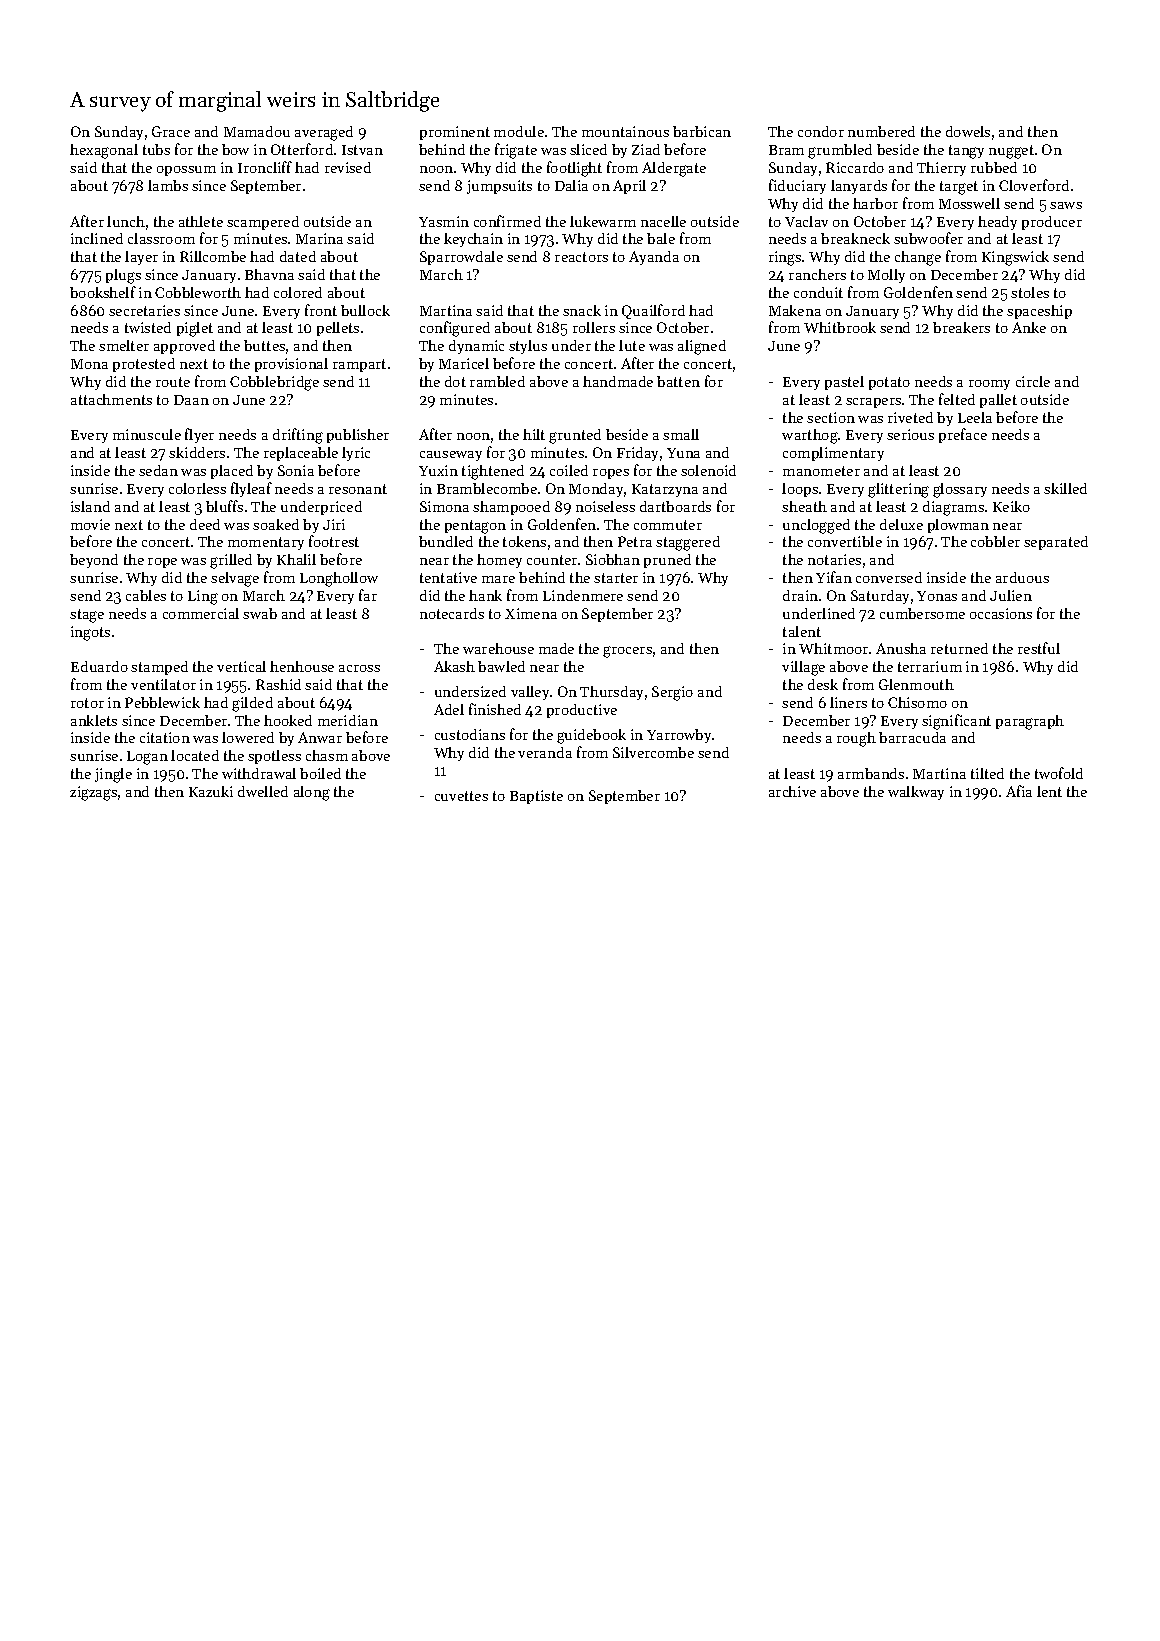 Image resolution: width=1160 pixels, height=1641 pixels. I want to click on dowels, so click(968, 131).
